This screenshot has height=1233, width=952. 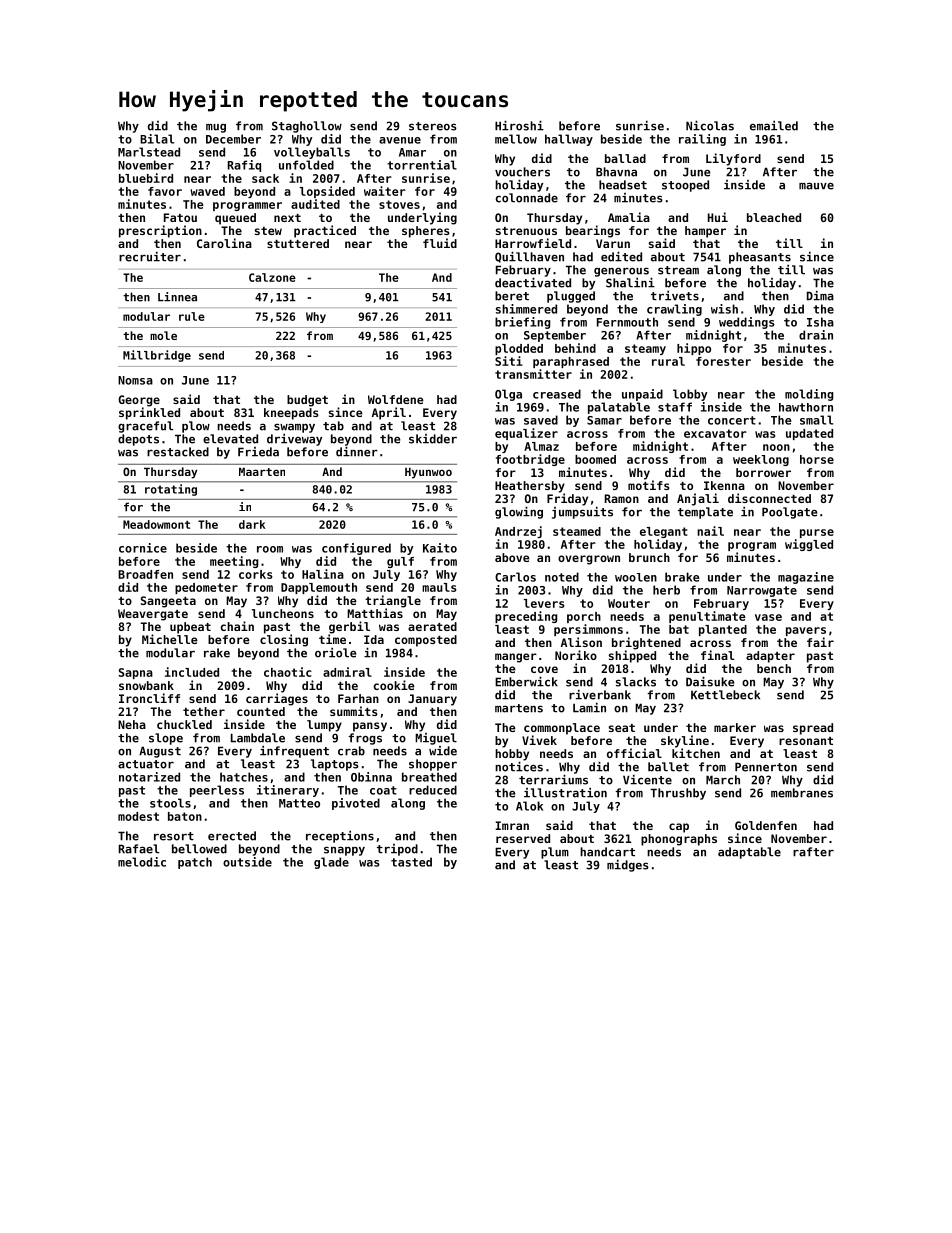 What do you see at coordinates (157, 356) in the screenshot?
I see `Millbridge` at bounding box center [157, 356].
